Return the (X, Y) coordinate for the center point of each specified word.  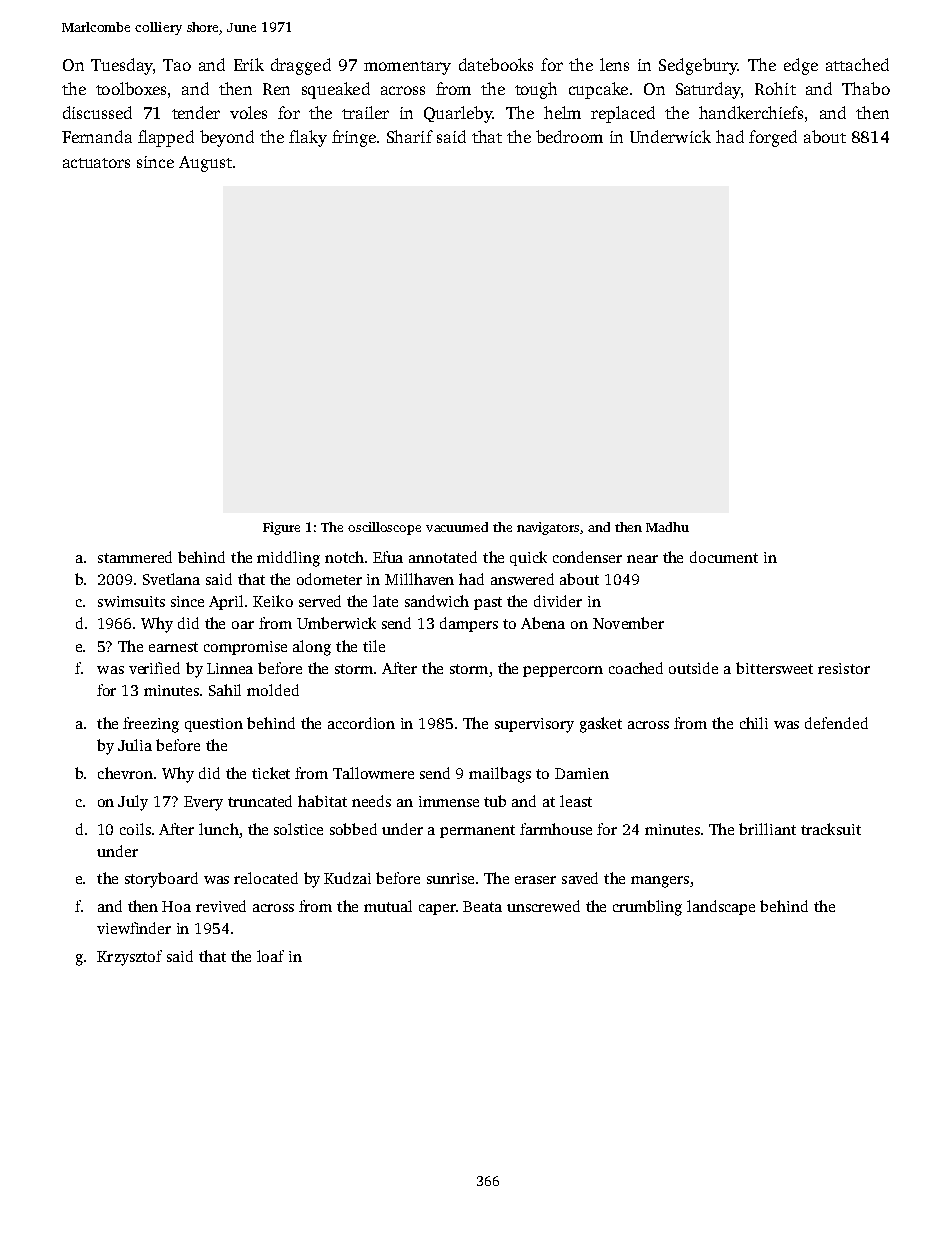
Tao (177, 65)
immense (449, 801)
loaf (270, 956)
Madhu (667, 527)
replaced (623, 114)
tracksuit (831, 829)
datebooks (496, 64)
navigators (548, 528)
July (133, 803)
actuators (96, 163)
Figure (281, 528)
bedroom (569, 136)
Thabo (866, 88)
